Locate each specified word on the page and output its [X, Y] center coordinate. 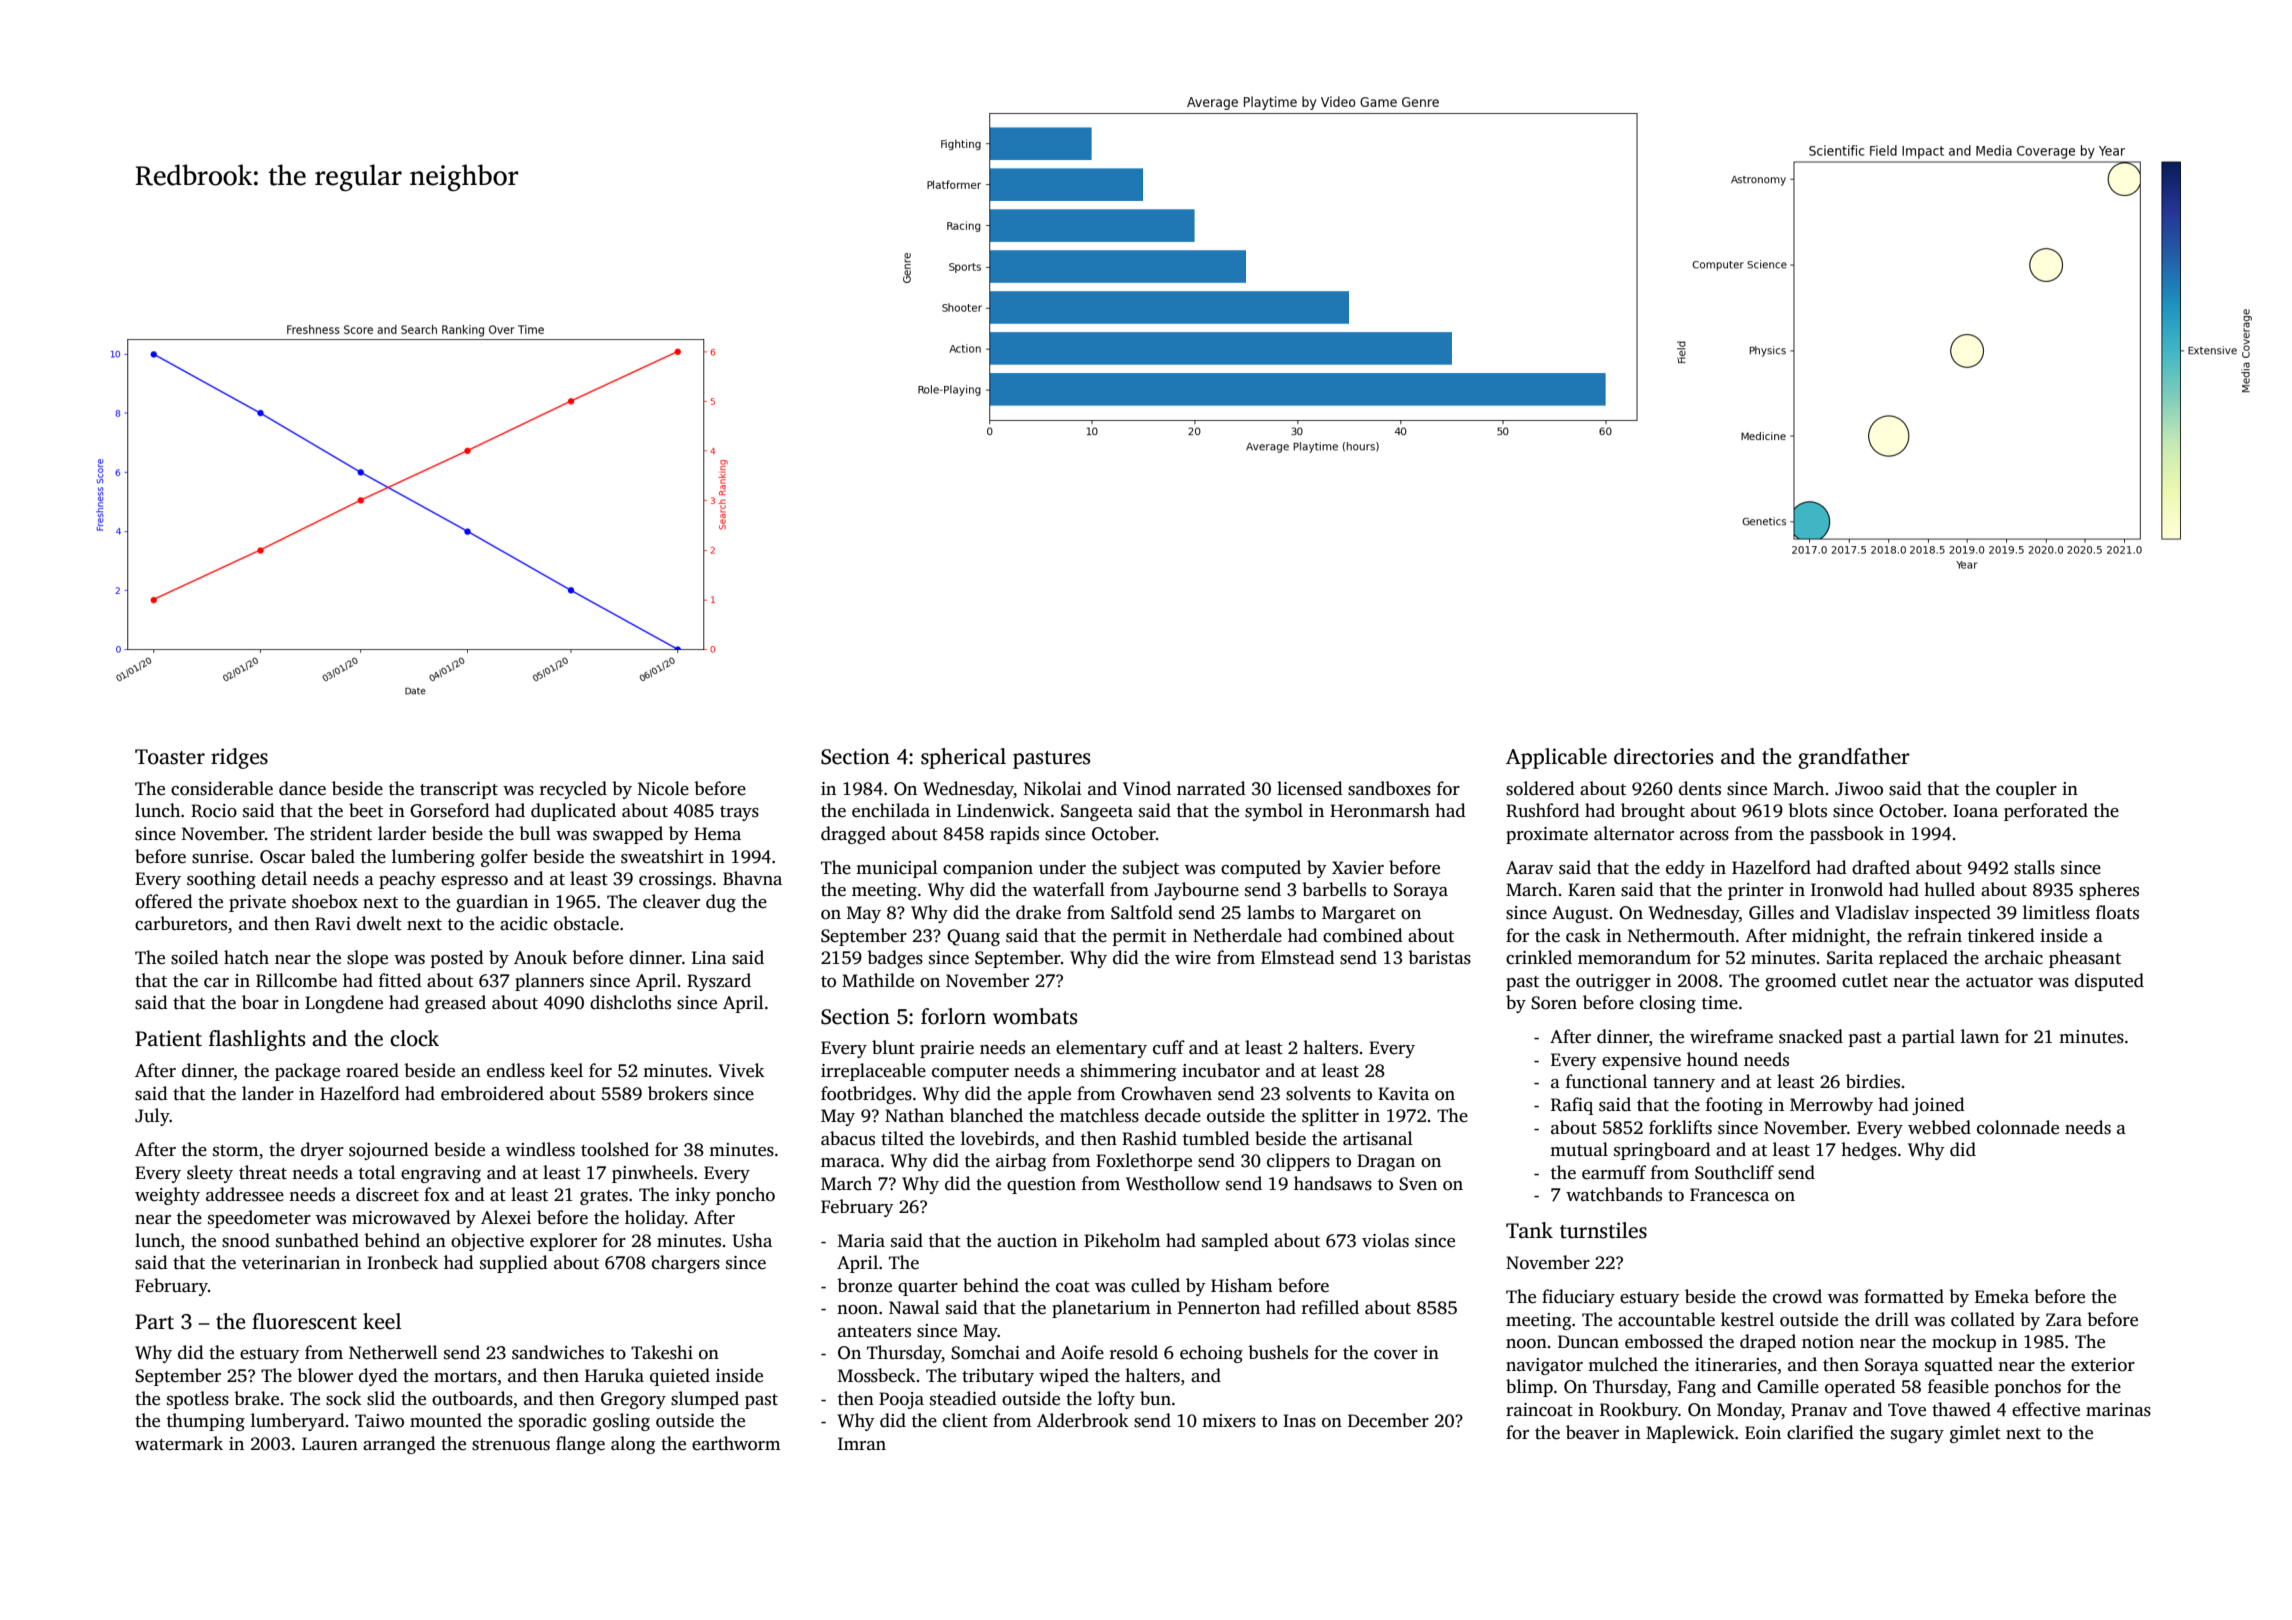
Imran [862, 1443]
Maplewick [1690, 1434]
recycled [573, 790]
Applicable [1556, 758]
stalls [2034, 867]
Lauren [330, 1444]
